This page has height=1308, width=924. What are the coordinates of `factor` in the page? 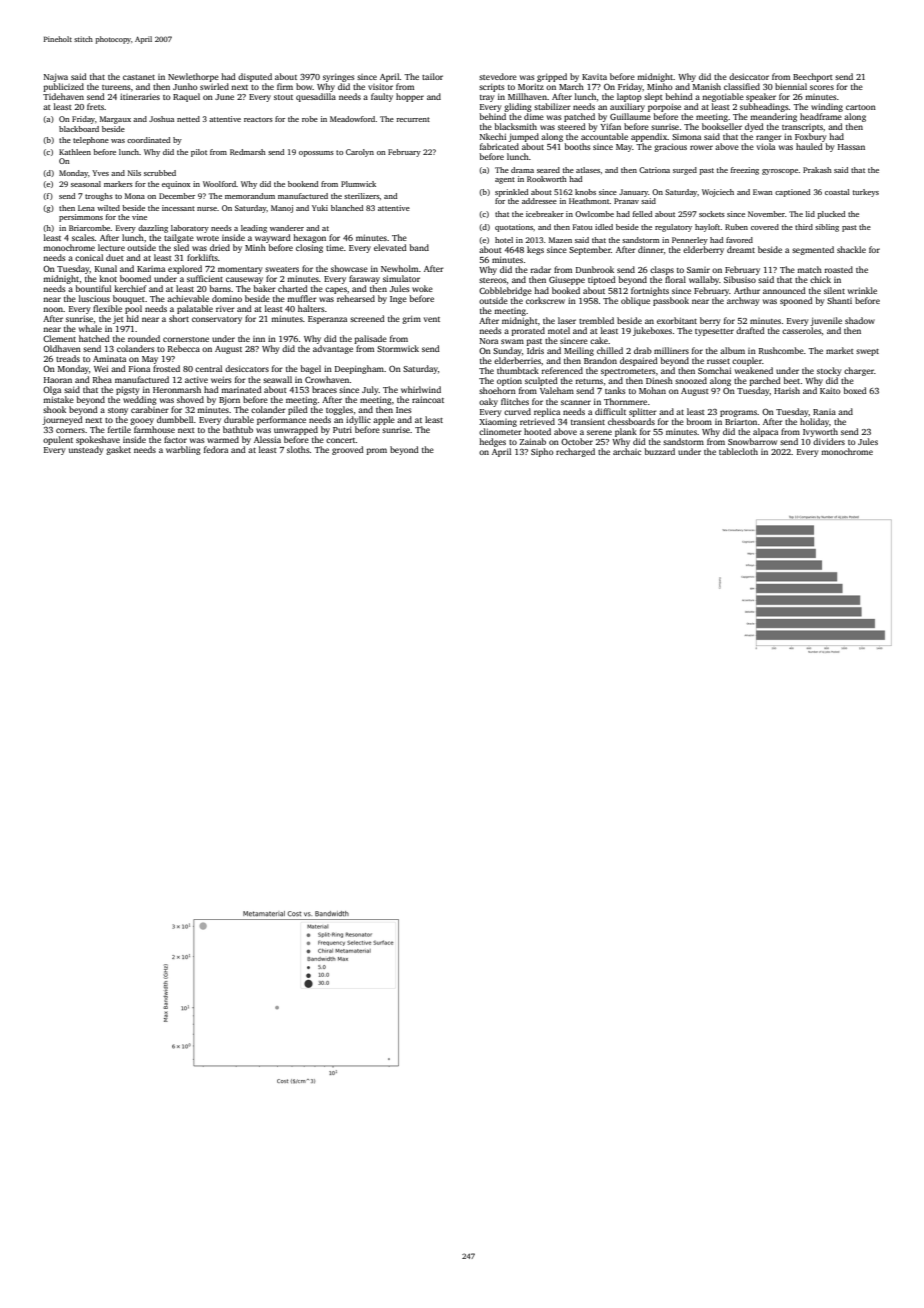 It's located at (175, 439).
